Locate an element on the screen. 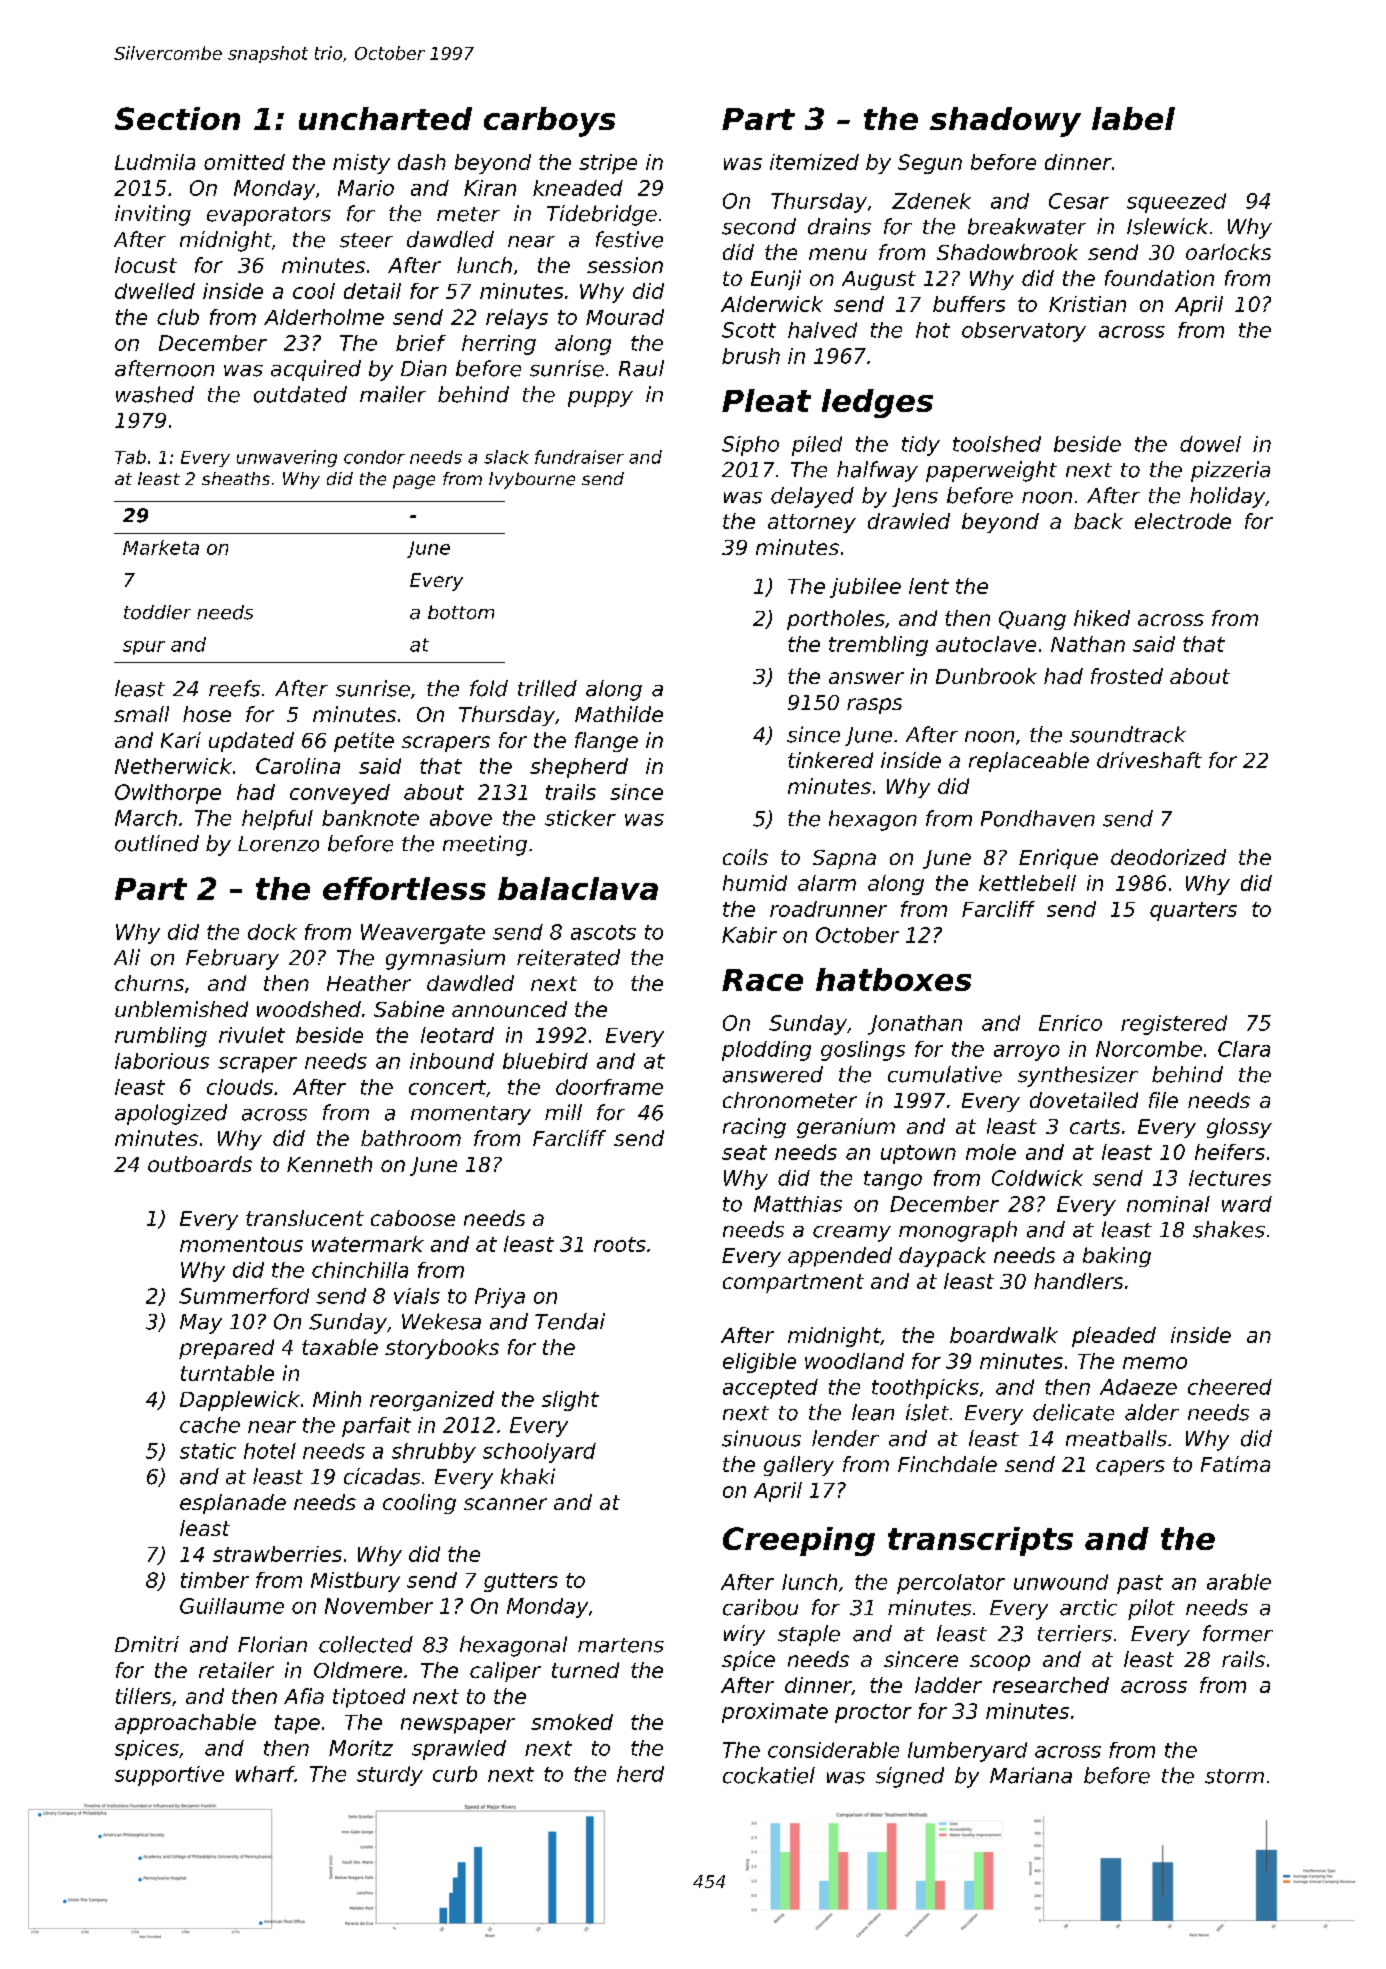 This screenshot has width=1386, height=1969. oarlocks is located at coordinates (1228, 252).
